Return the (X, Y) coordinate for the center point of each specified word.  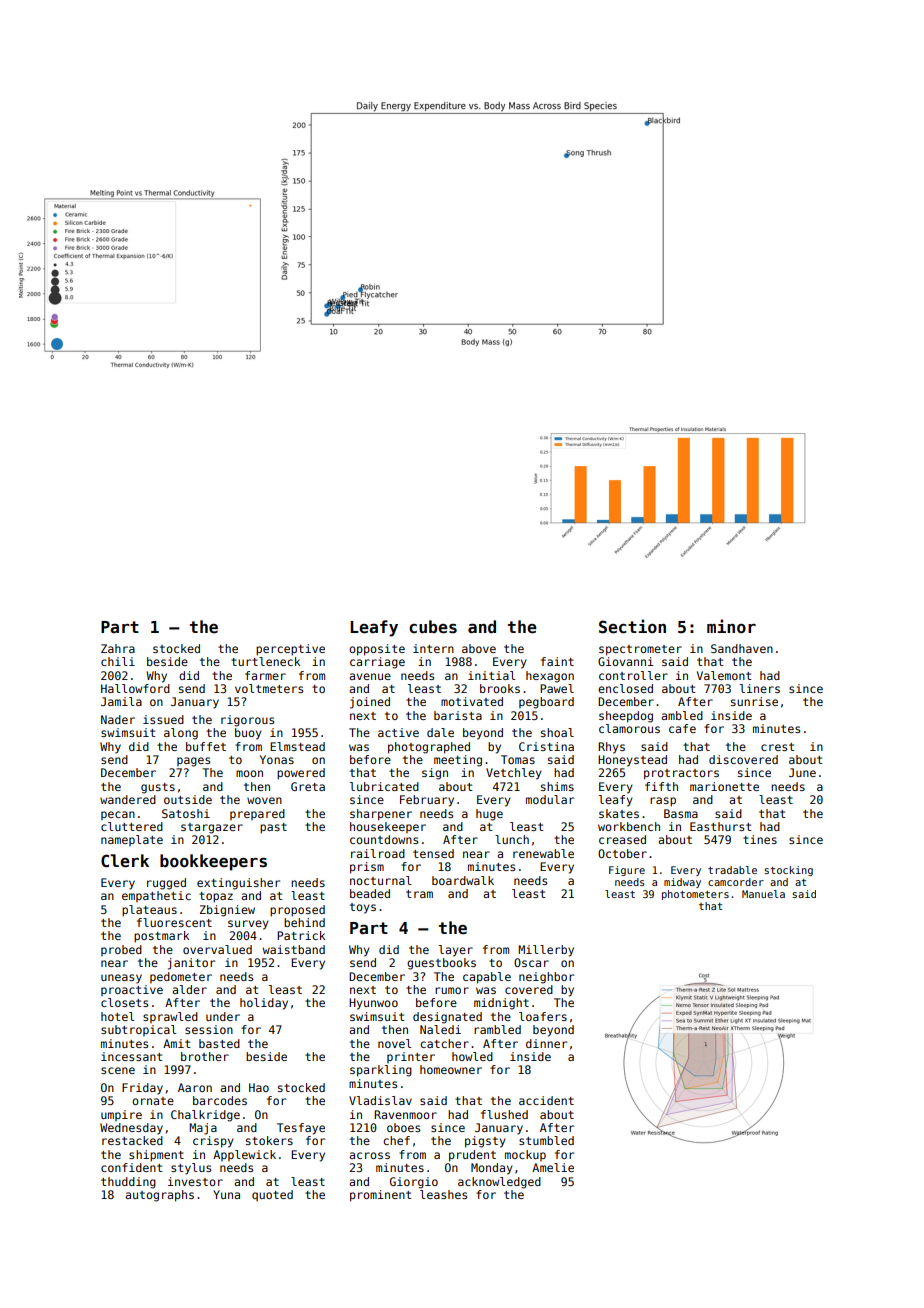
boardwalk (463, 880)
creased (622, 839)
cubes (433, 627)
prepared (257, 814)
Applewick (244, 1155)
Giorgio (414, 1183)
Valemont (724, 675)
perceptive (290, 650)
